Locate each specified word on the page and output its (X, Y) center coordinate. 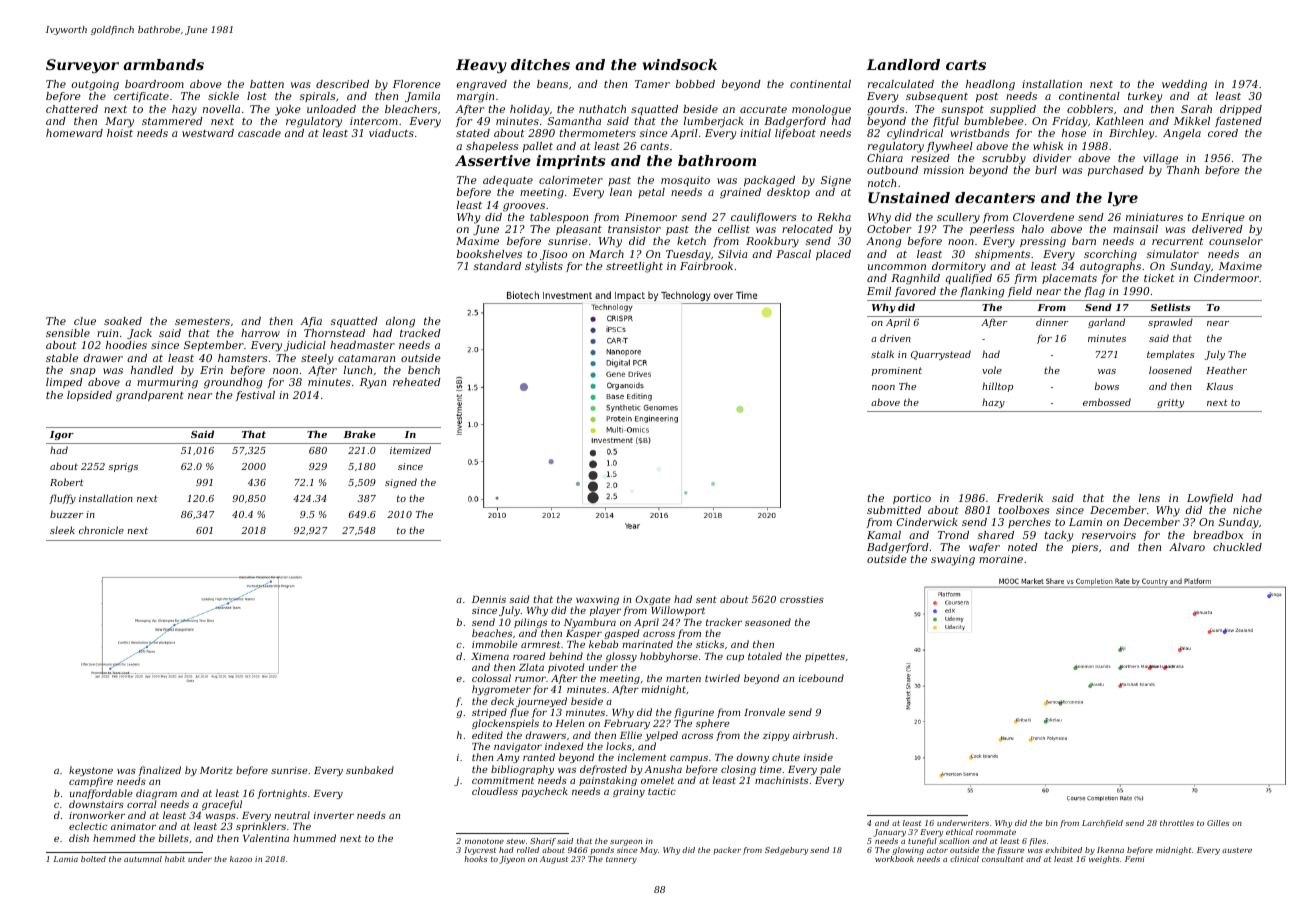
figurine (694, 714)
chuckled (1237, 547)
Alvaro (1187, 547)
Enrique (1223, 218)
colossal (491, 678)
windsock (680, 64)
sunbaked (370, 770)
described (342, 84)
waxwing (597, 600)
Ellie (631, 735)
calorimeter (571, 180)
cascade (259, 133)
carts (966, 65)
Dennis (489, 599)
